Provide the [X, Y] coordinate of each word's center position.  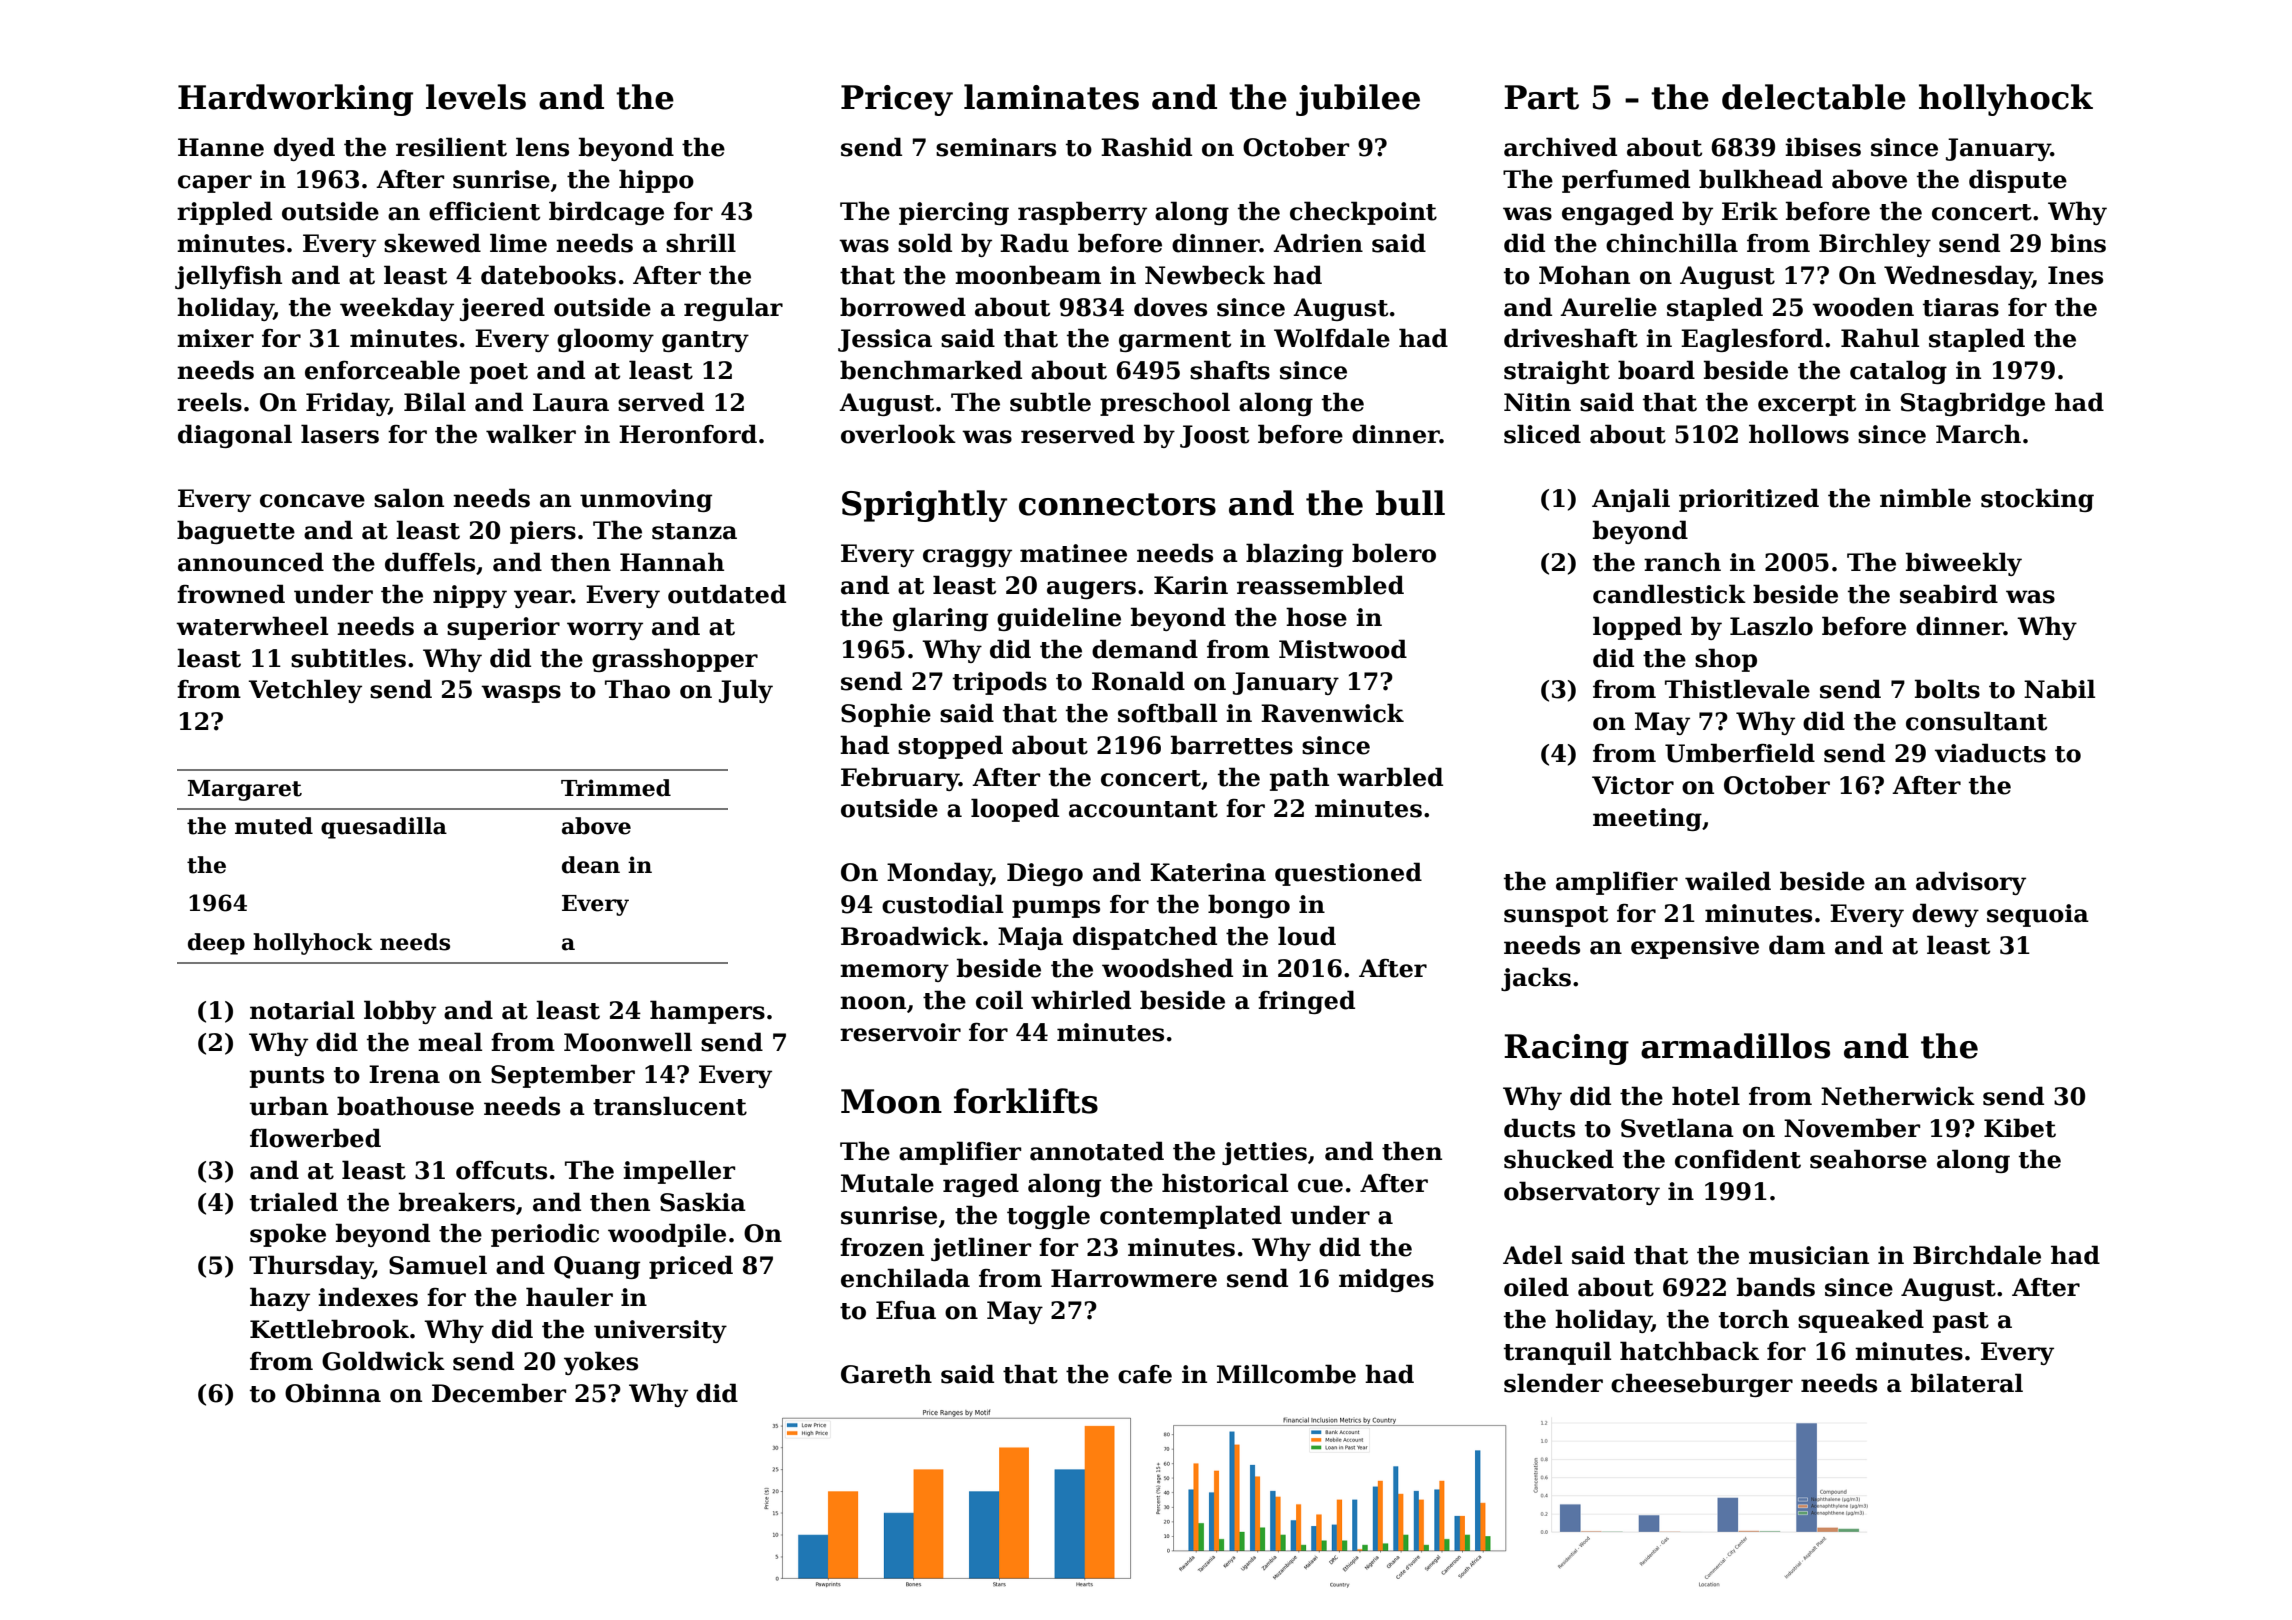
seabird [1949, 594]
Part [1541, 97]
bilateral [1967, 1383]
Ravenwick [1332, 713]
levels [476, 97]
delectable [1814, 97]
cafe [1145, 1374]
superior [503, 628]
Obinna [333, 1393]
